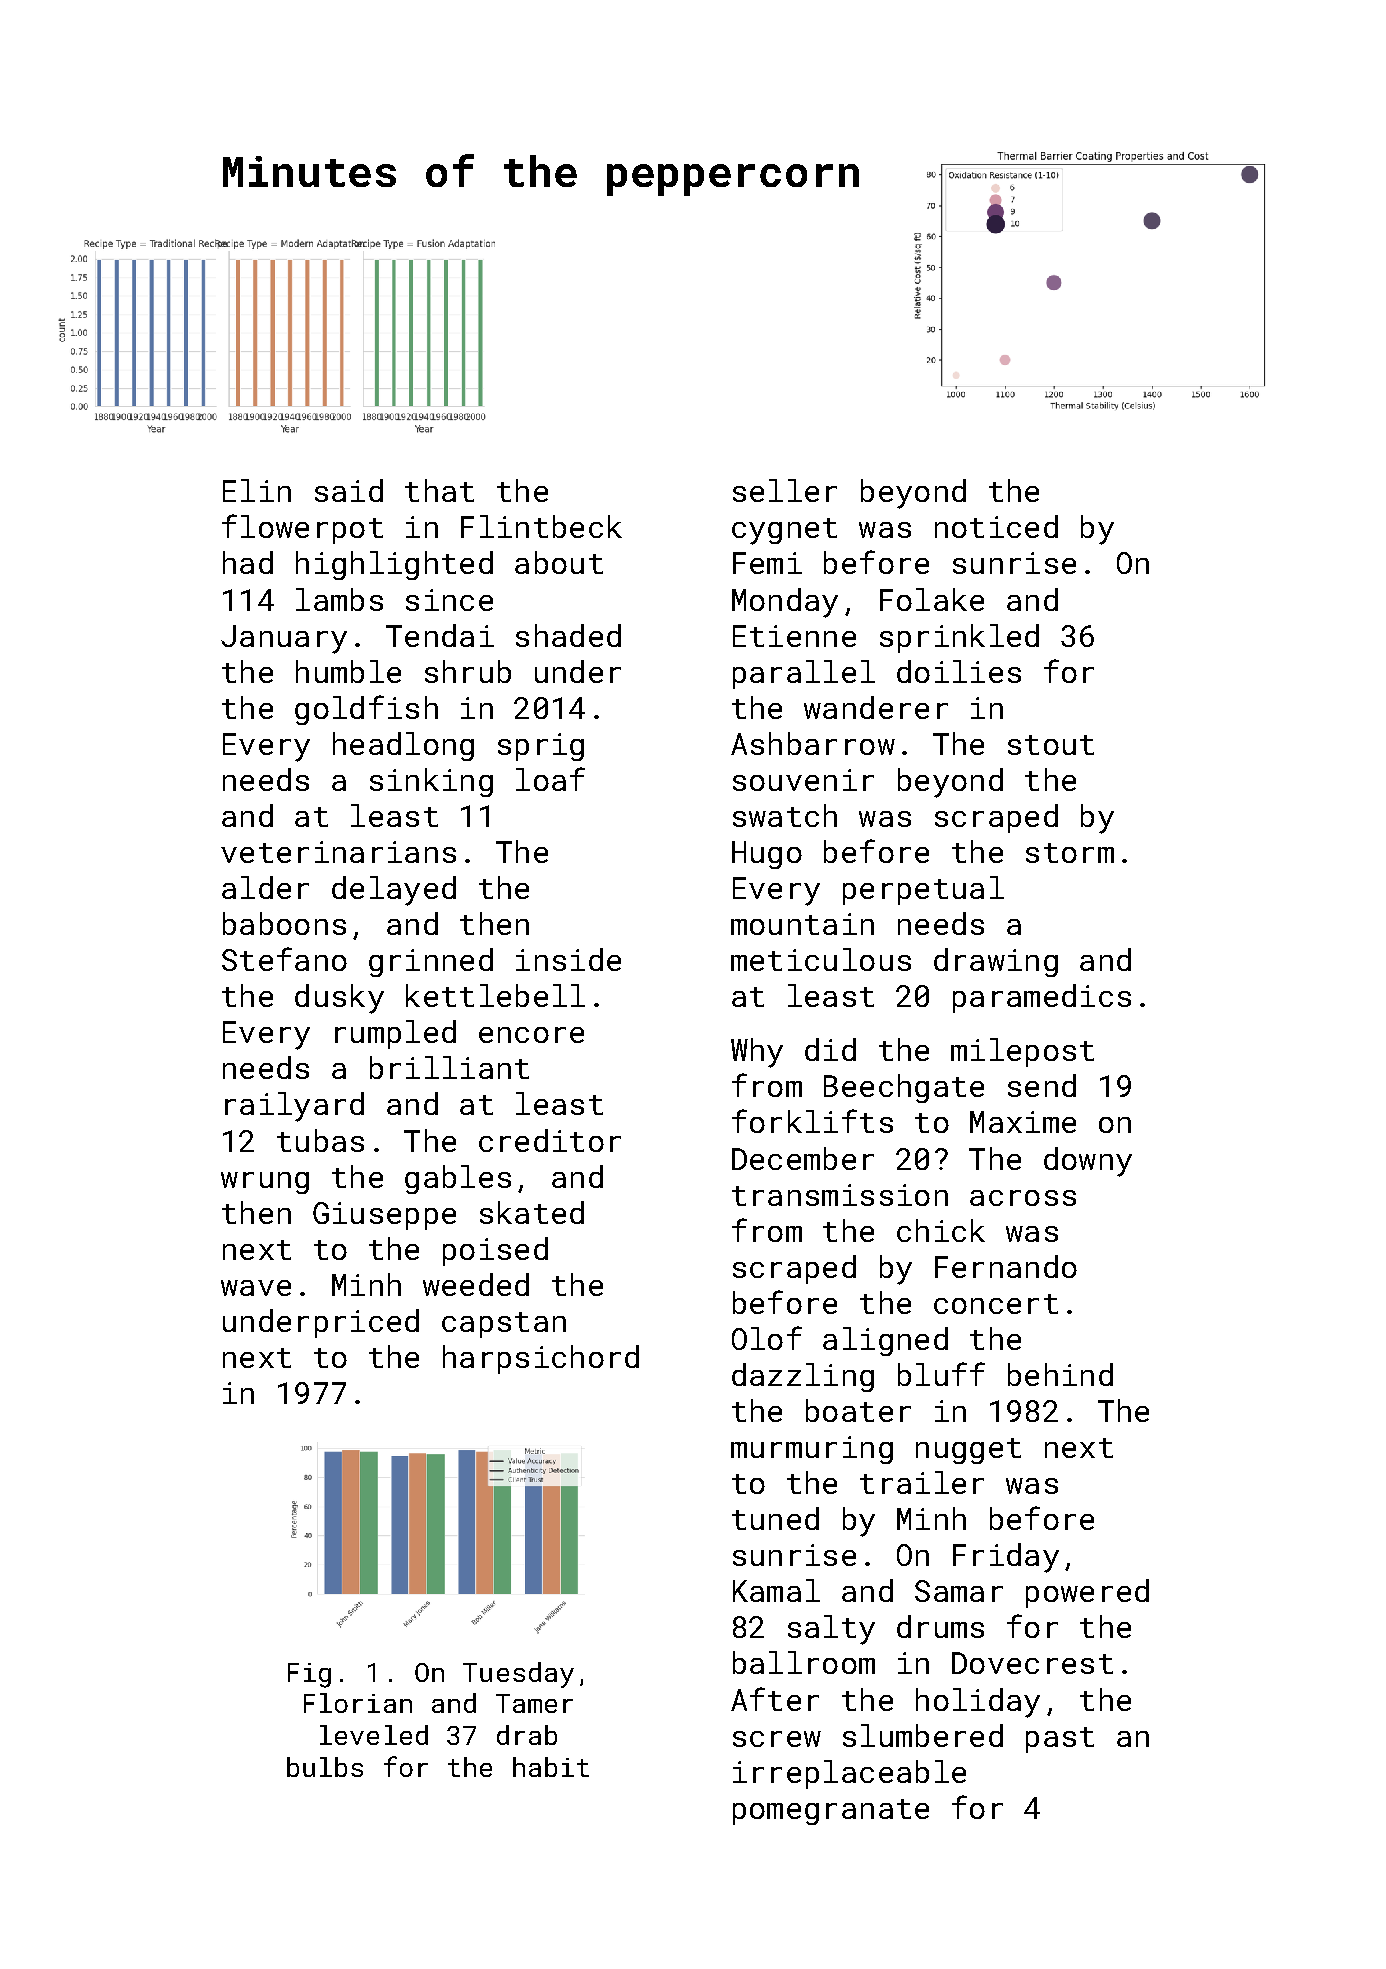  What do you see at coordinates (256, 1288) in the page?
I see `wave` at bounding box center [256, 1288].
